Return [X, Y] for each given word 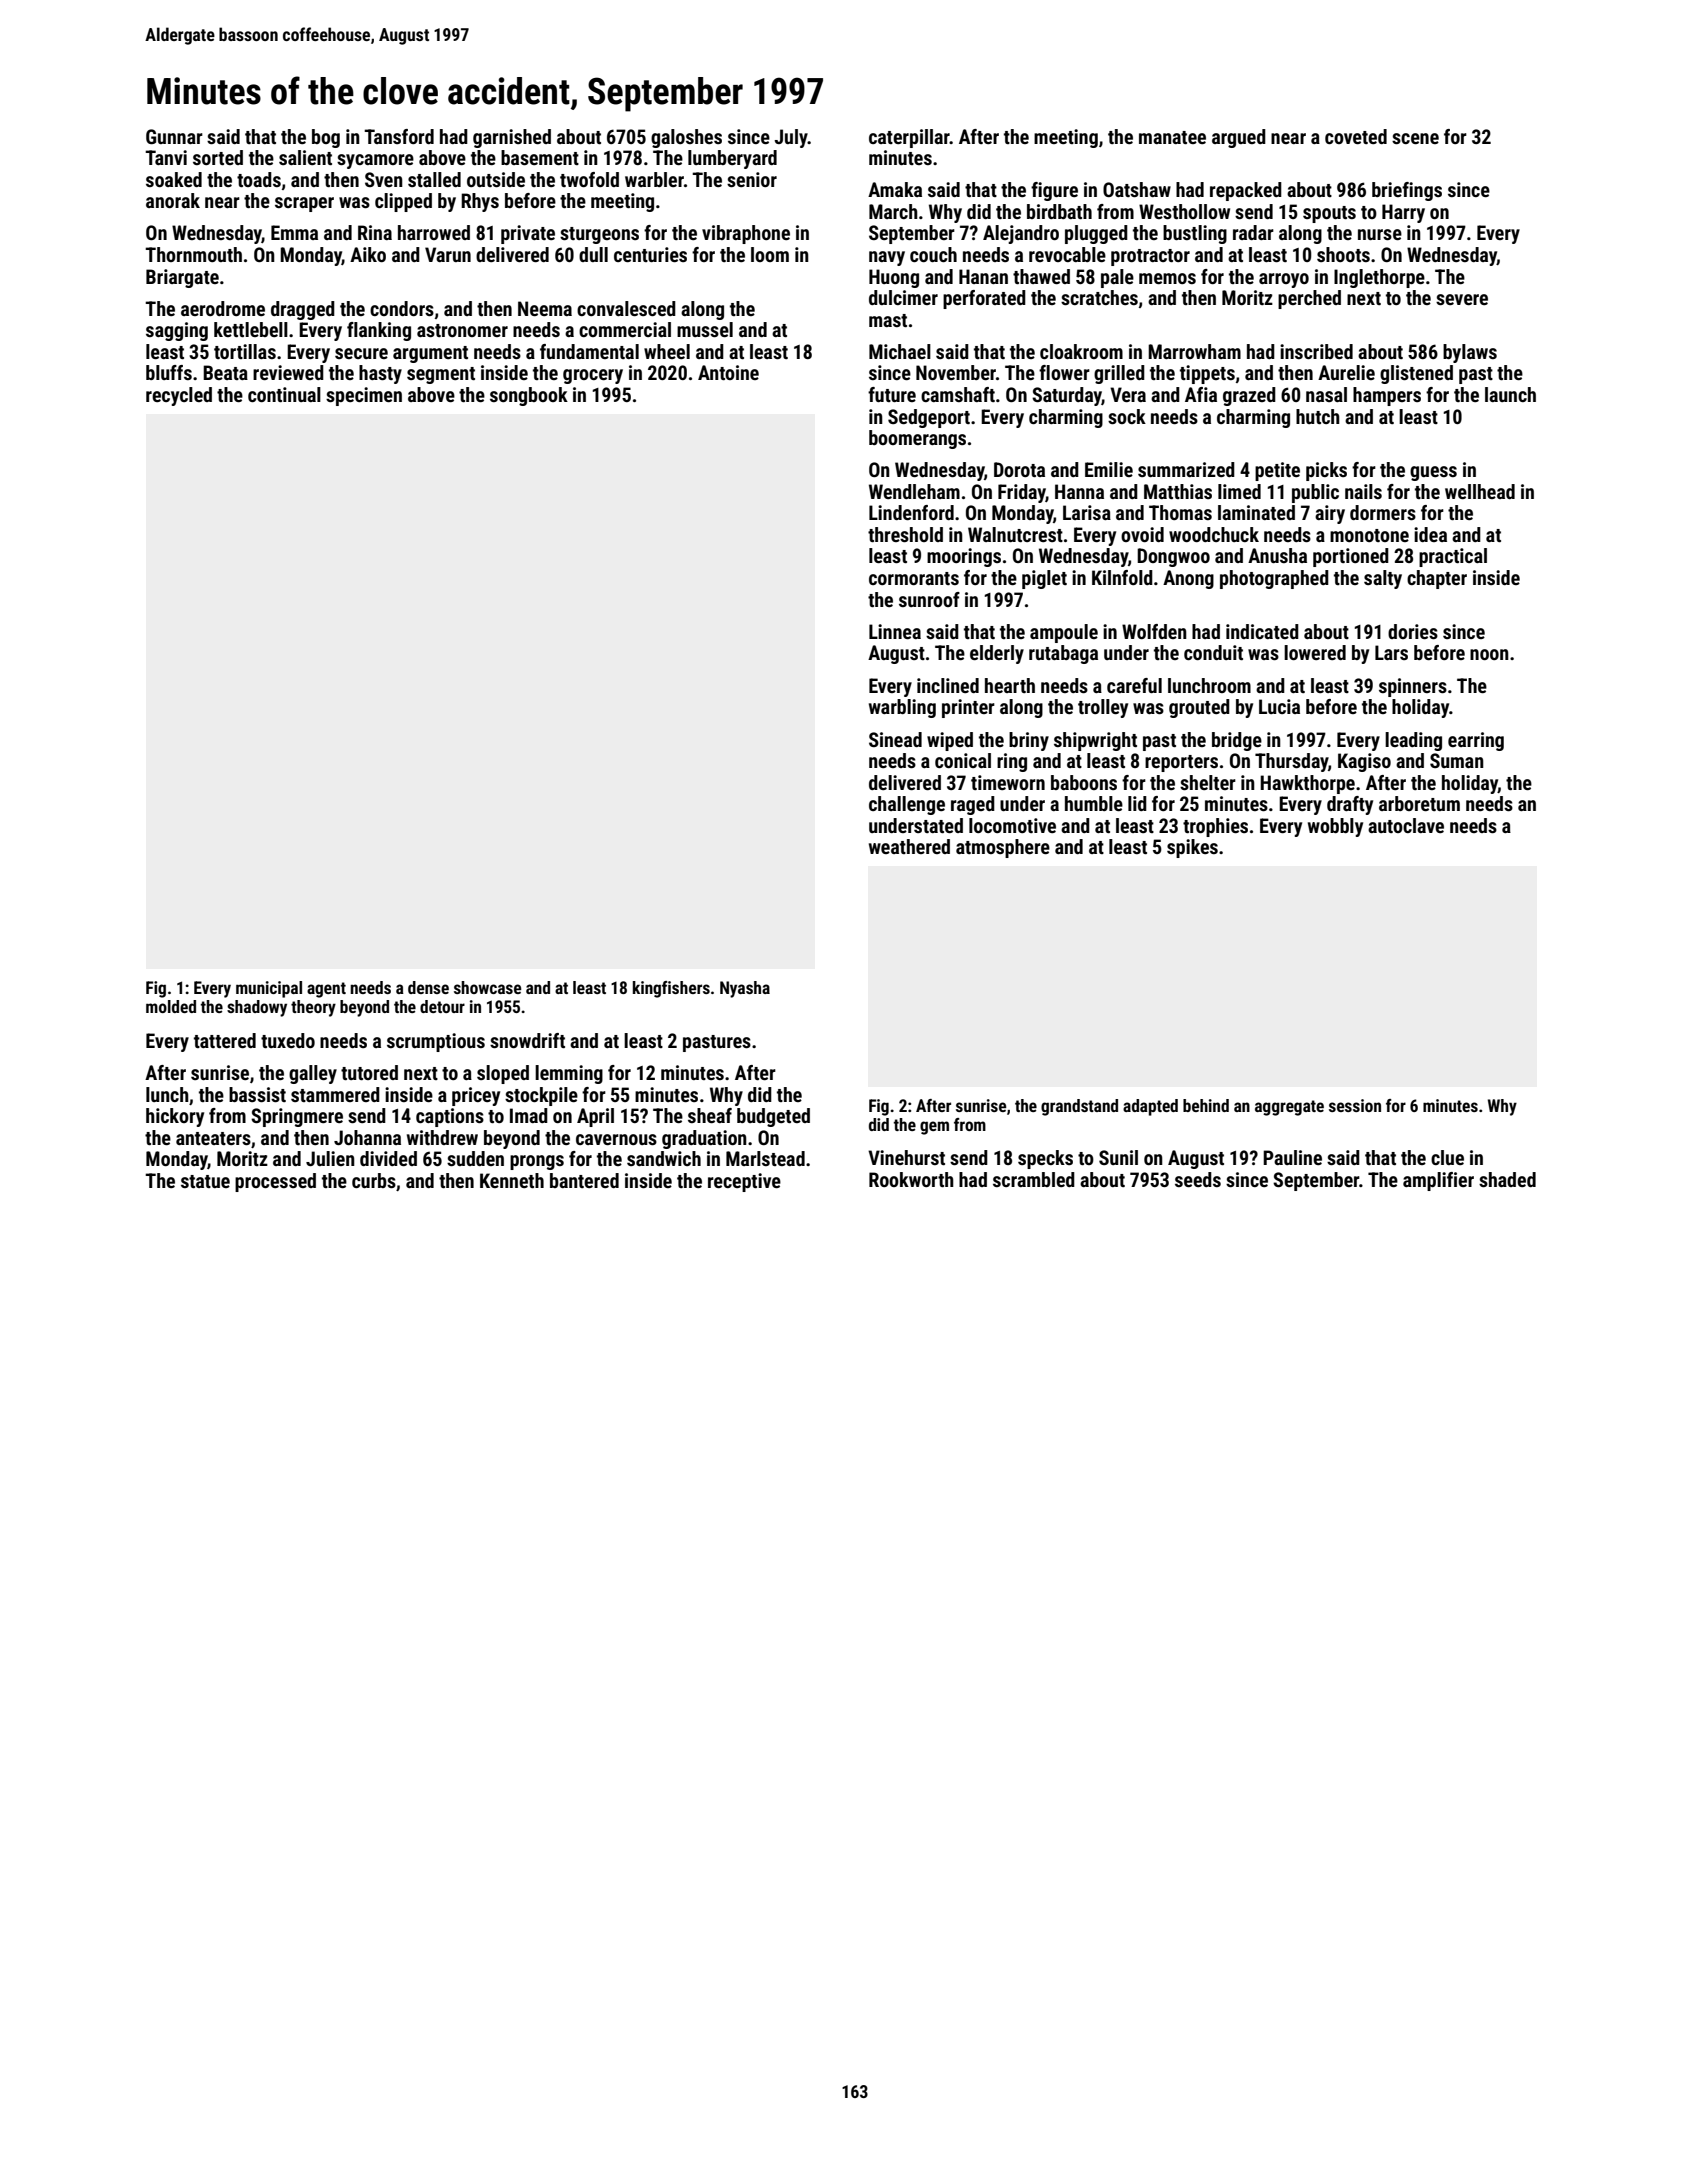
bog [326, 138]
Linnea [895, 631]
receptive [744, 1182]
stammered [335, 1094]
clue [1447, 1157]
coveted [1356, 136]
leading [1413, 741]
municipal [269, 989]
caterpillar [909, 138]
